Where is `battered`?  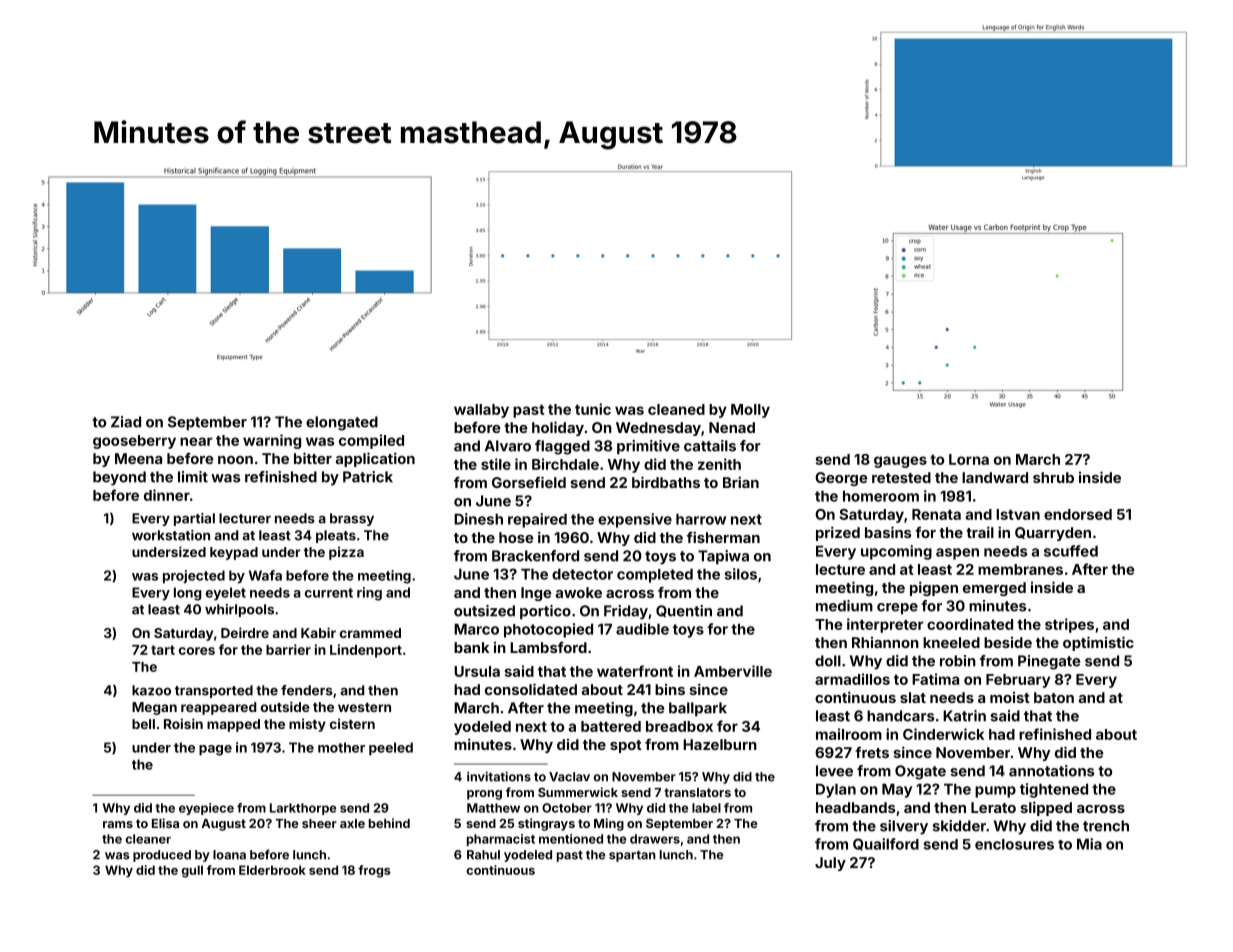
battered is located at coordinates (611, 726).
